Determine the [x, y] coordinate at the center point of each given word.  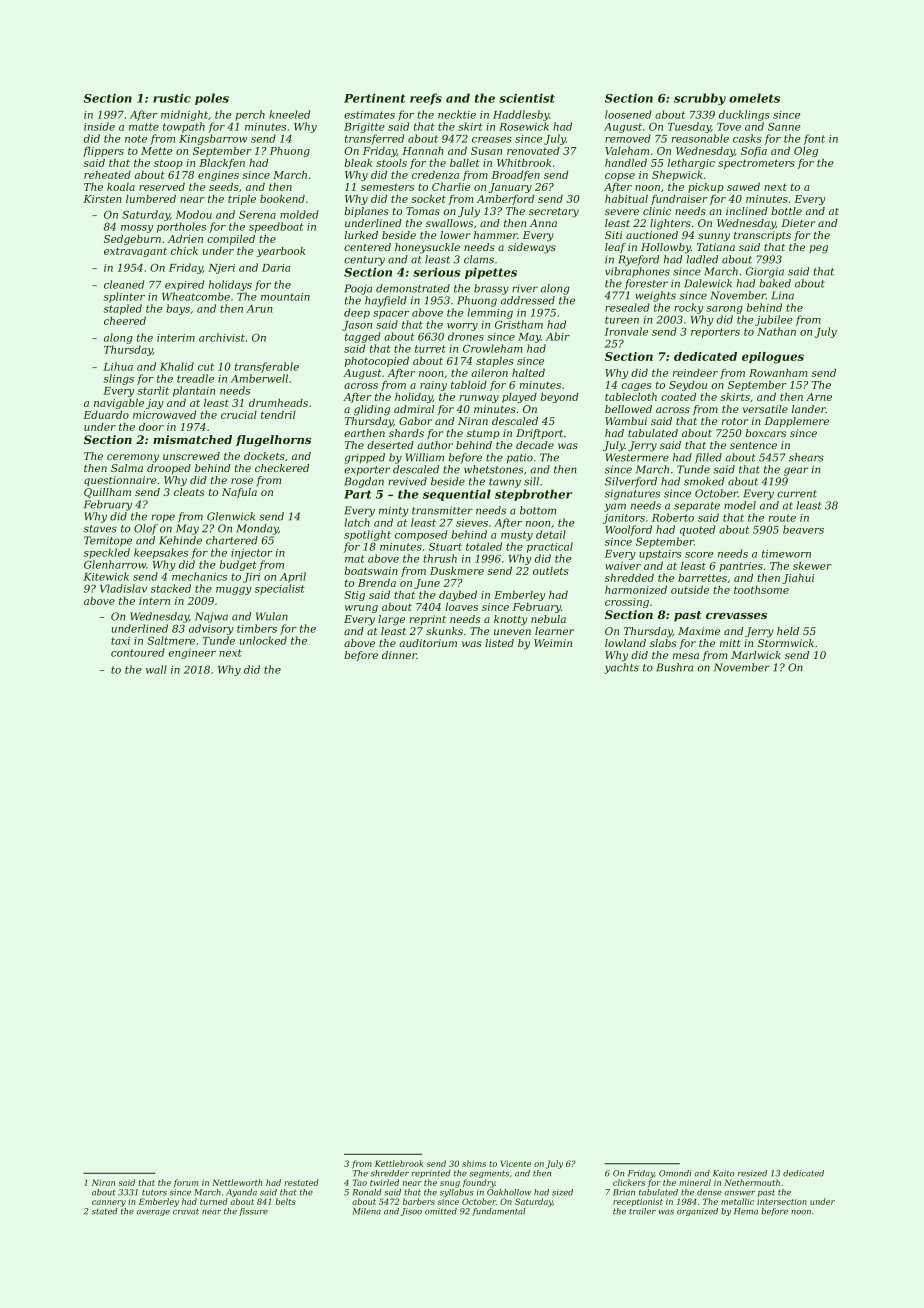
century [364, 261]
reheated [107, 175]
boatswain [371, 571]
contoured [138, 652]
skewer [812, 566]
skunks [444, 631]
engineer [192, 654]
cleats [189, 492]
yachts [621, 668]
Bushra [674, 667]
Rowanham [778, 373]
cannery [109, 1203]
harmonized [636, 590]
